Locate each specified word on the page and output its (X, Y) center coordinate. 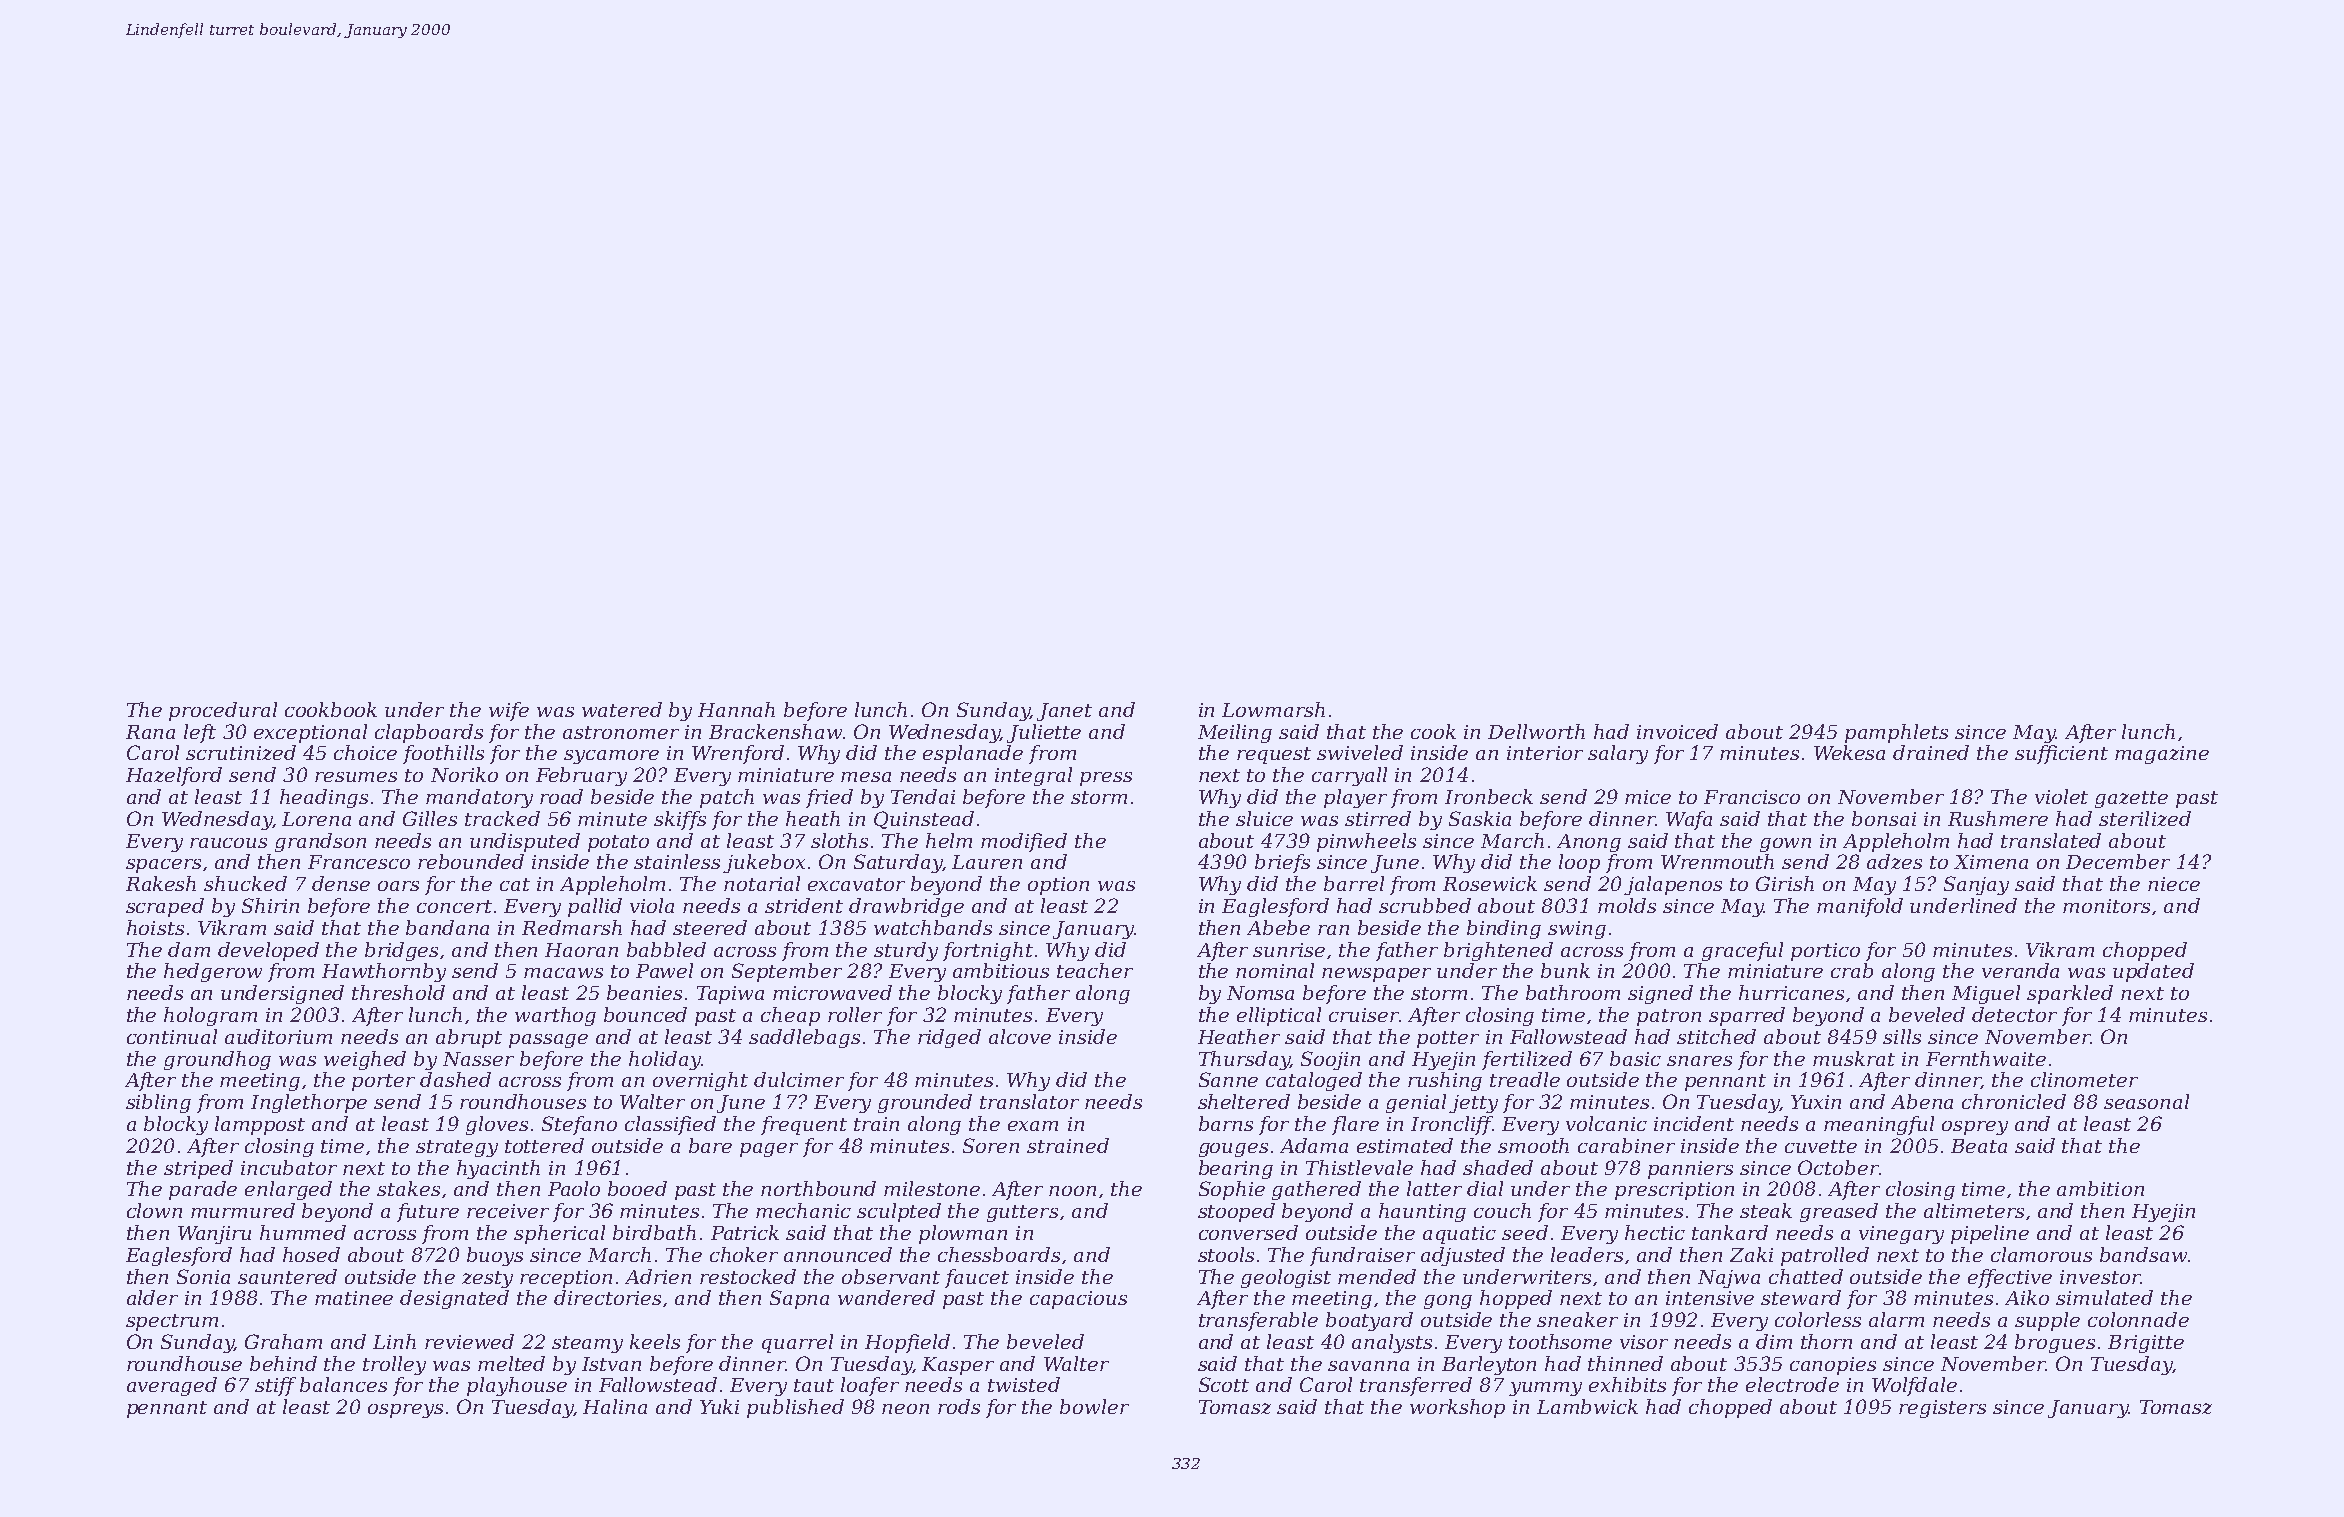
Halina (615, 1406)
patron (1669, 1017)
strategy (457, 1148)
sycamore (611, 757)
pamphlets (1896, 733)
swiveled (1360, 752)
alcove (1020, 1036)
